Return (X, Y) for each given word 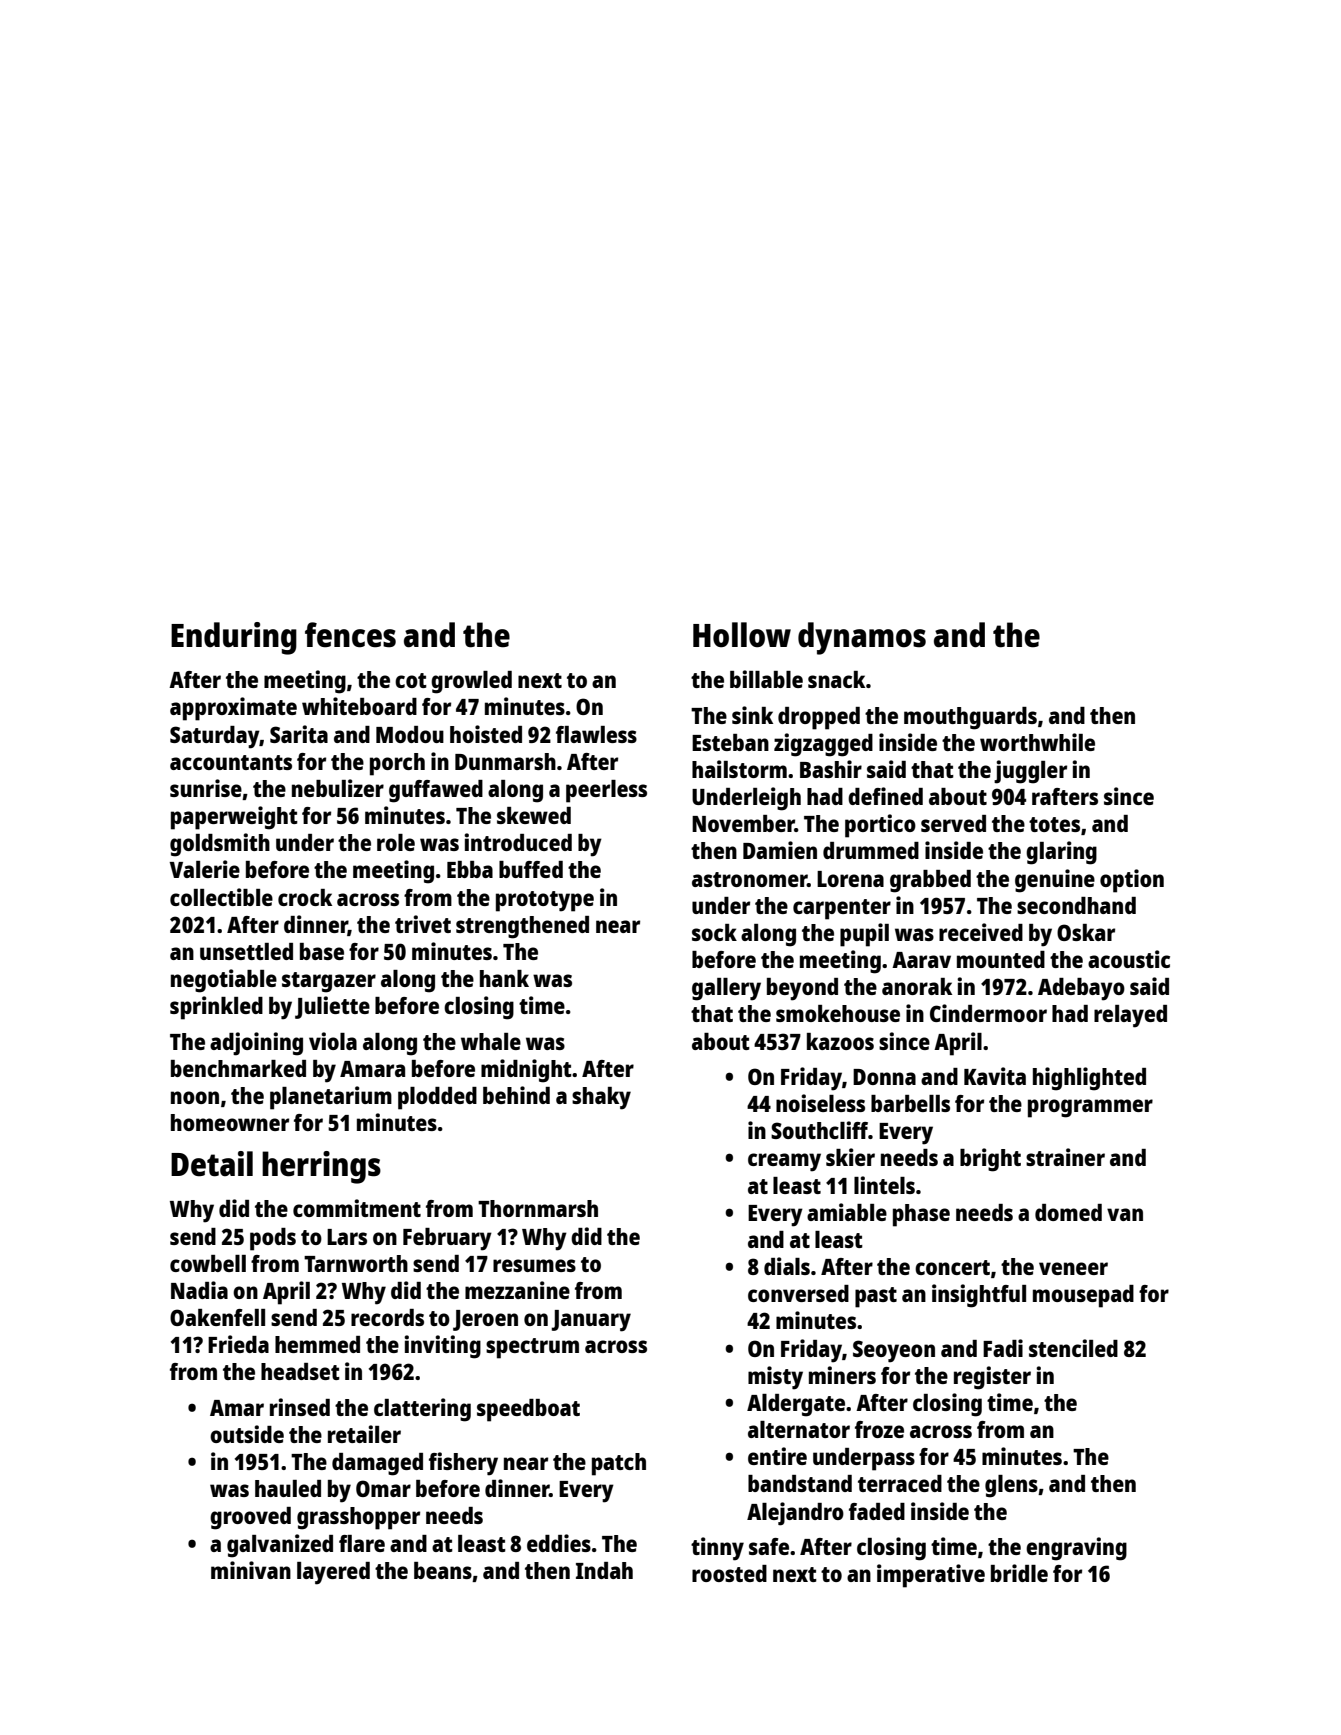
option (1132, 881)
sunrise (206, 788)
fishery (463, 1464)
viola (333, 1041)
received (981, 932)
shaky (601, 1098)
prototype (545, 901)
